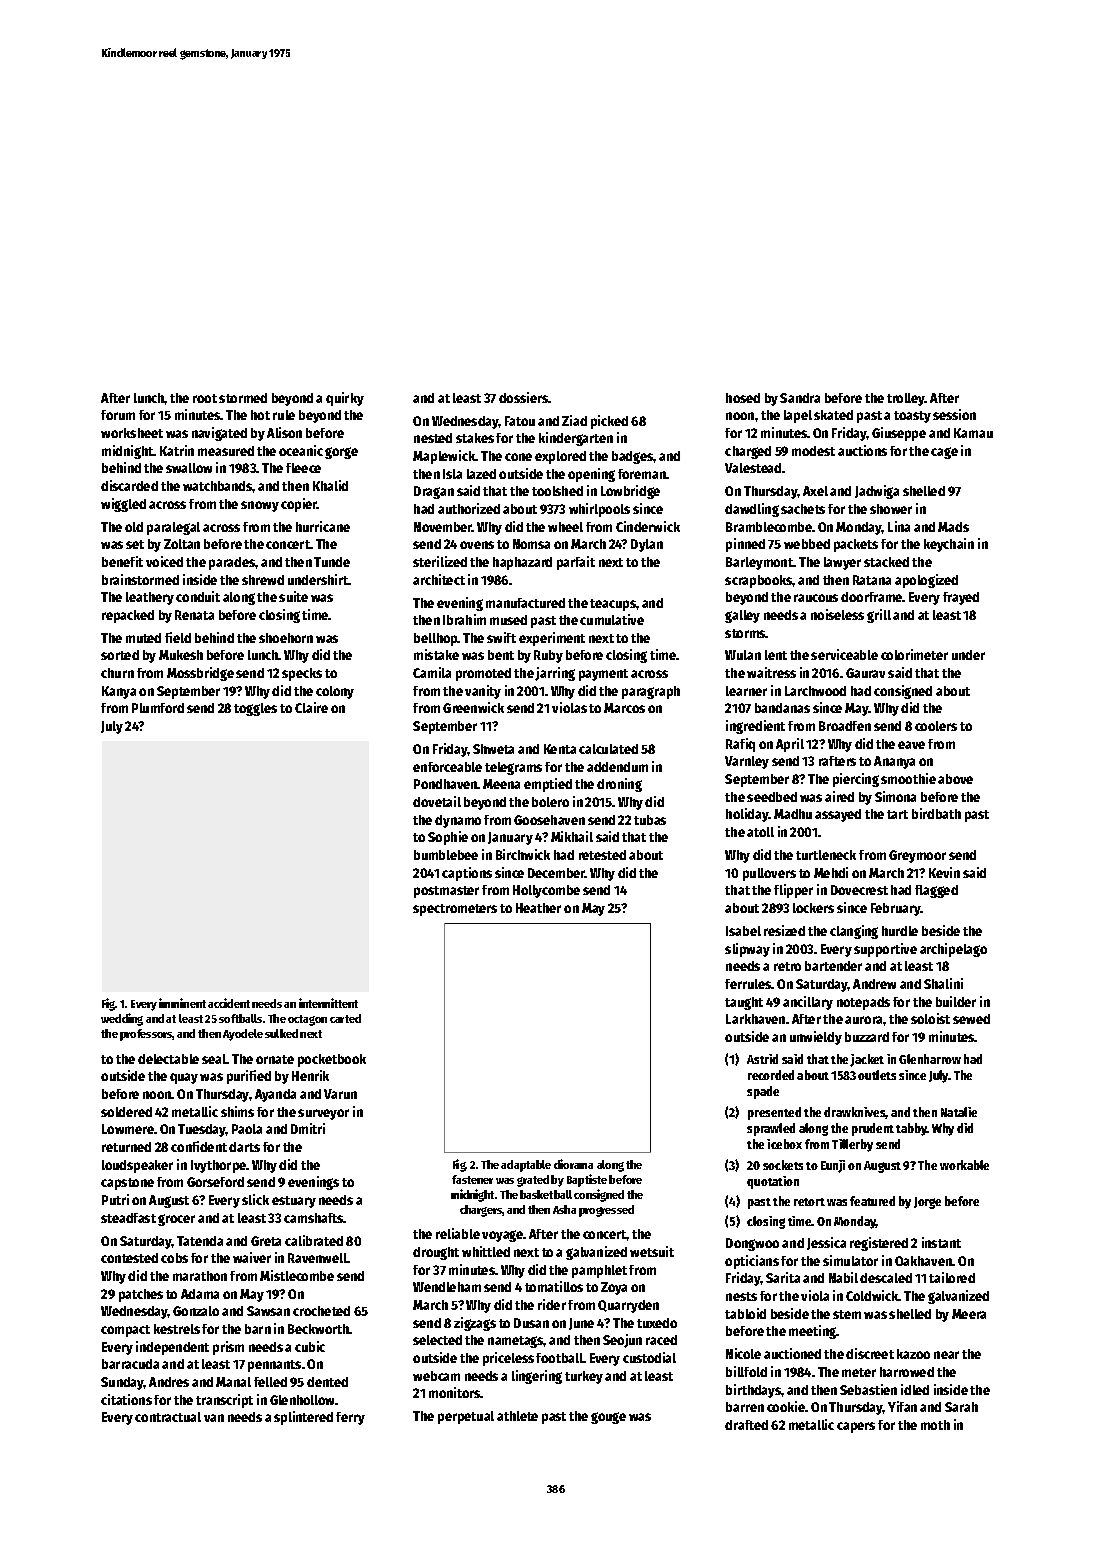 The image size is (1095, 1549). I want to click on cookie, so click(786, 1406).
